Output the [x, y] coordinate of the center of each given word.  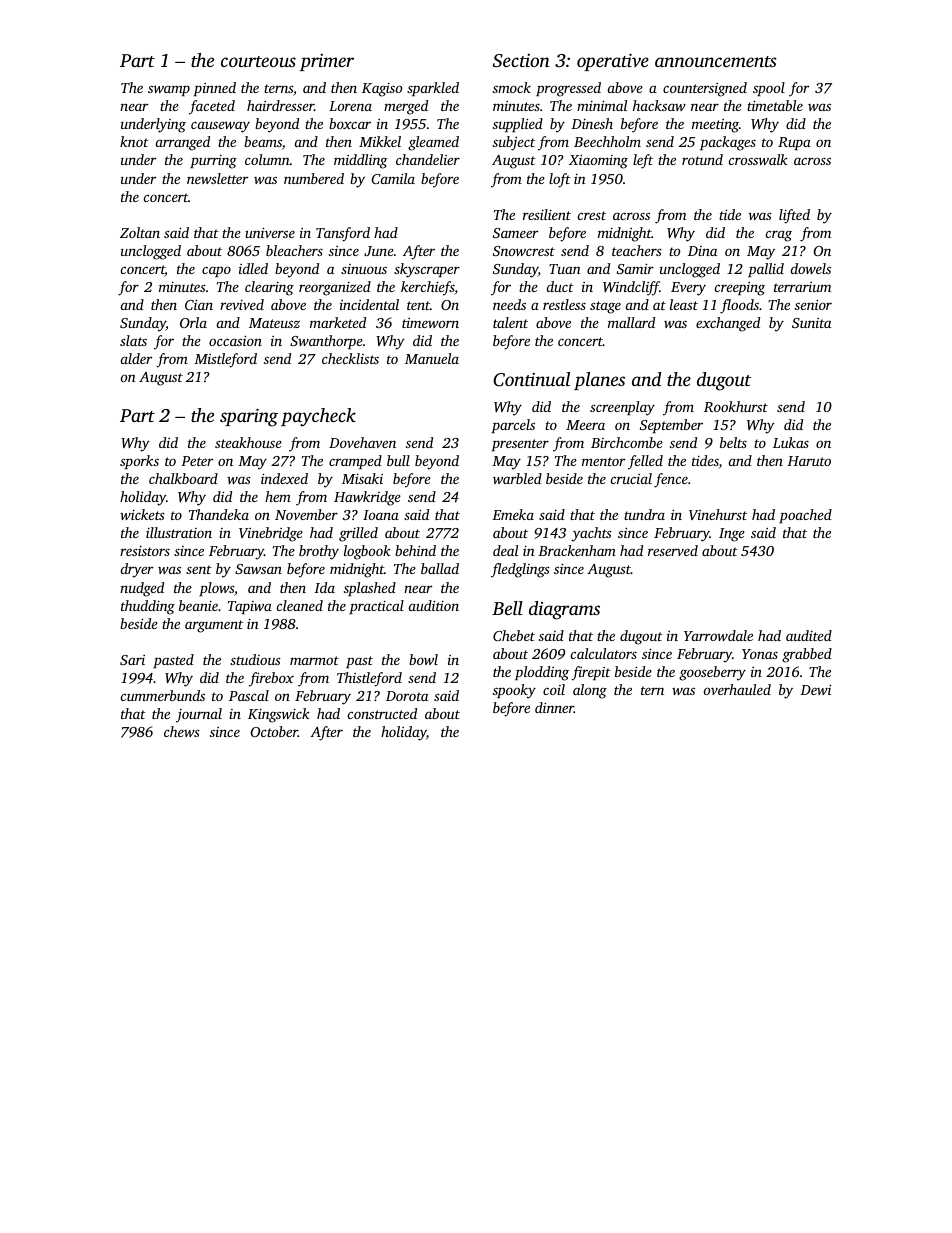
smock [512, 87]
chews [182, 731]
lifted [794, 216]
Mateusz [274, 323]
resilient [547, 214]
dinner [554, 707]
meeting [715, 126]
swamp [169, 90]
